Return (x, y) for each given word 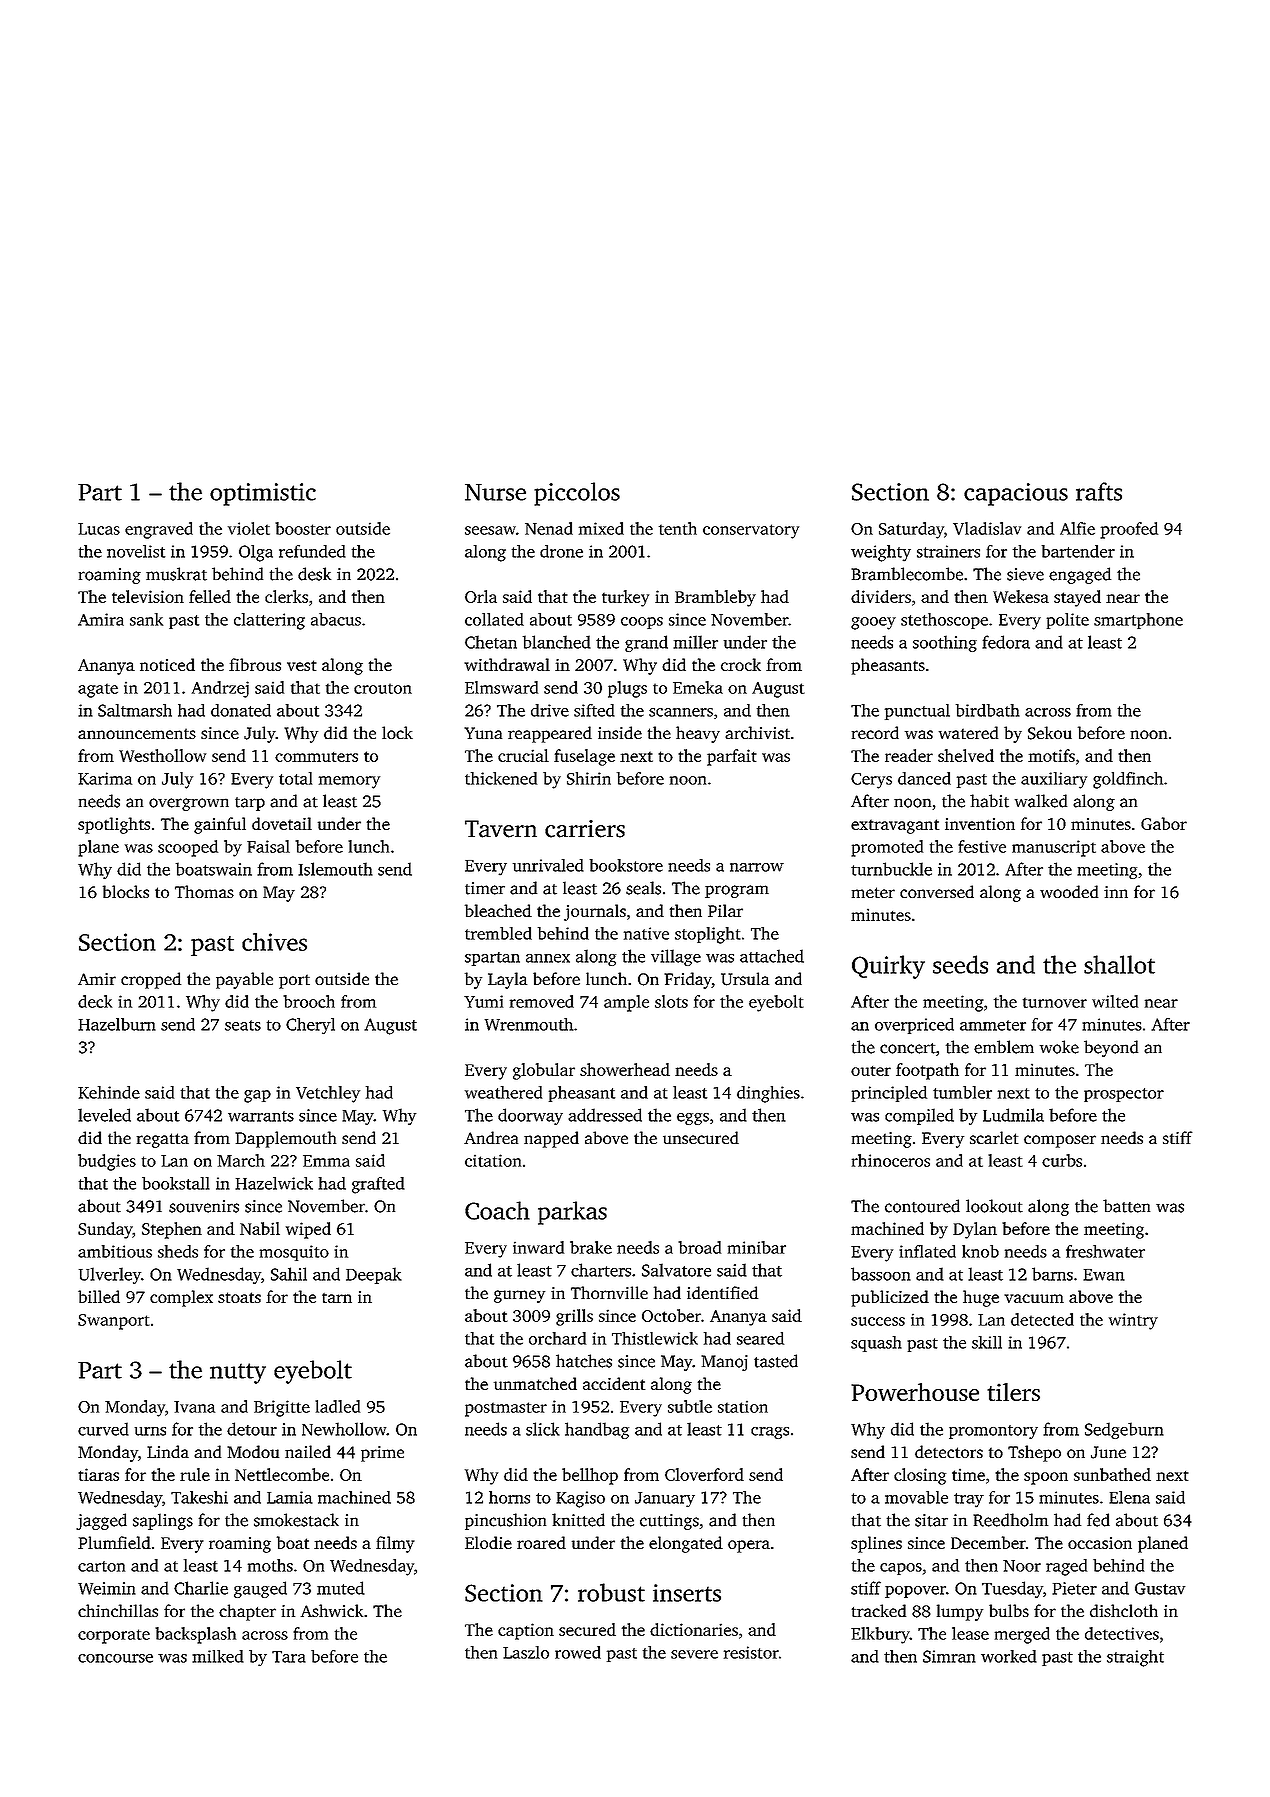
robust (611, 1592)
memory (349, 782)
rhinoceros (891, 1160)
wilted (1115, 1001)
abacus (336, 619)
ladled (337, 1406)
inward (538, 1247)
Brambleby (715, 598)
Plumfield (114, 1542)
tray (969, 1500)
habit (989, 801)
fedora (1006, 642)
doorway (530, 1116)
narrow (757, 867)
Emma (326, 1161)
